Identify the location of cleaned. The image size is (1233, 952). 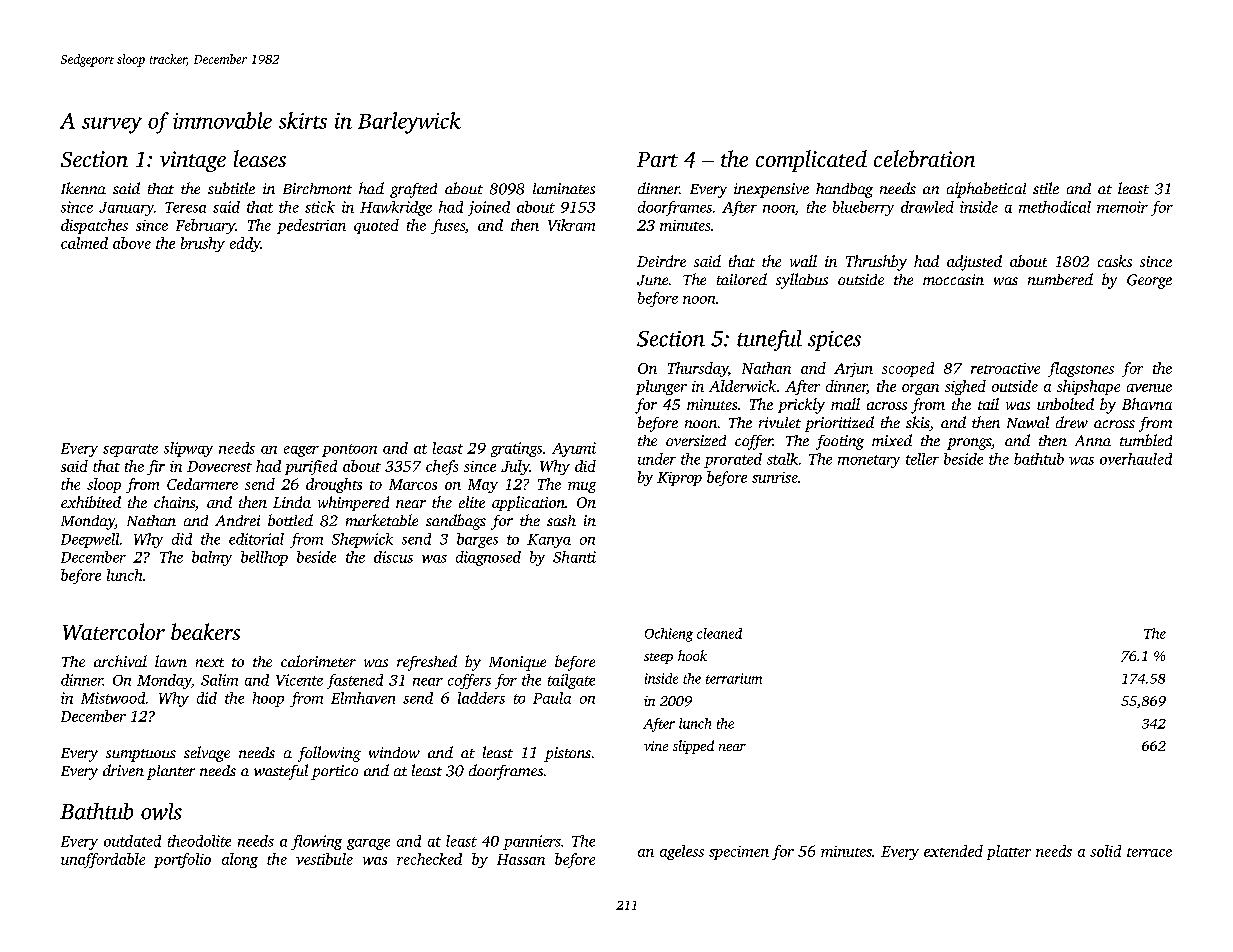
(719, 633).
